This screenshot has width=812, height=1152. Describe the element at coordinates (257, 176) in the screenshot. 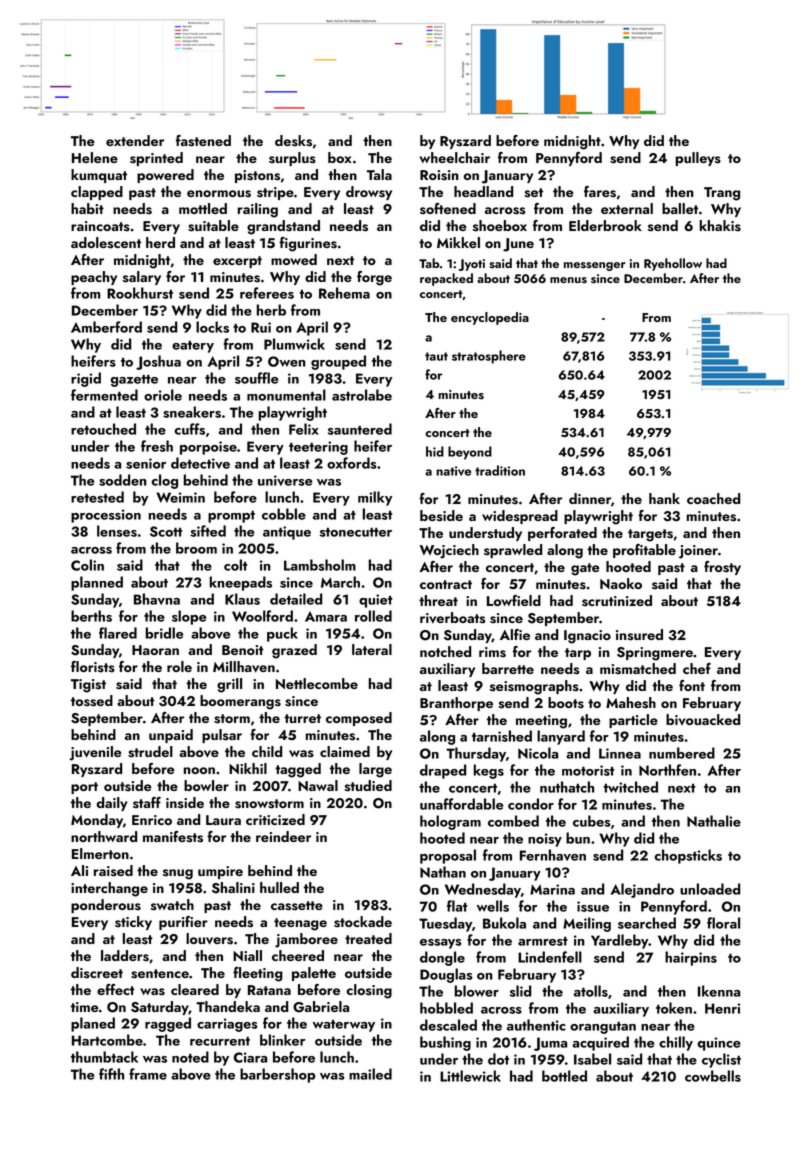

I see `pistons` at that location.
